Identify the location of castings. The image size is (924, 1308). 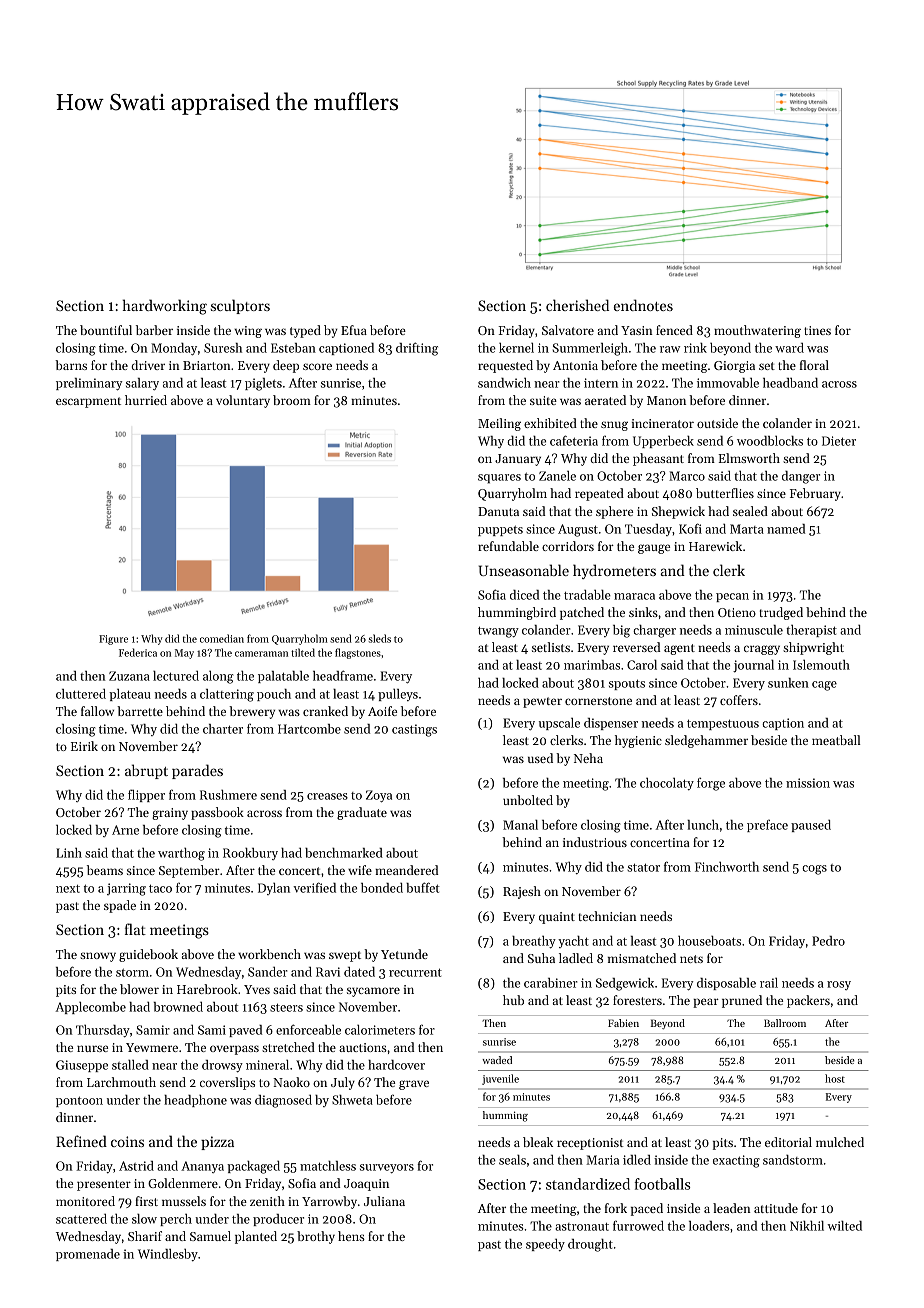
(414, 730).
